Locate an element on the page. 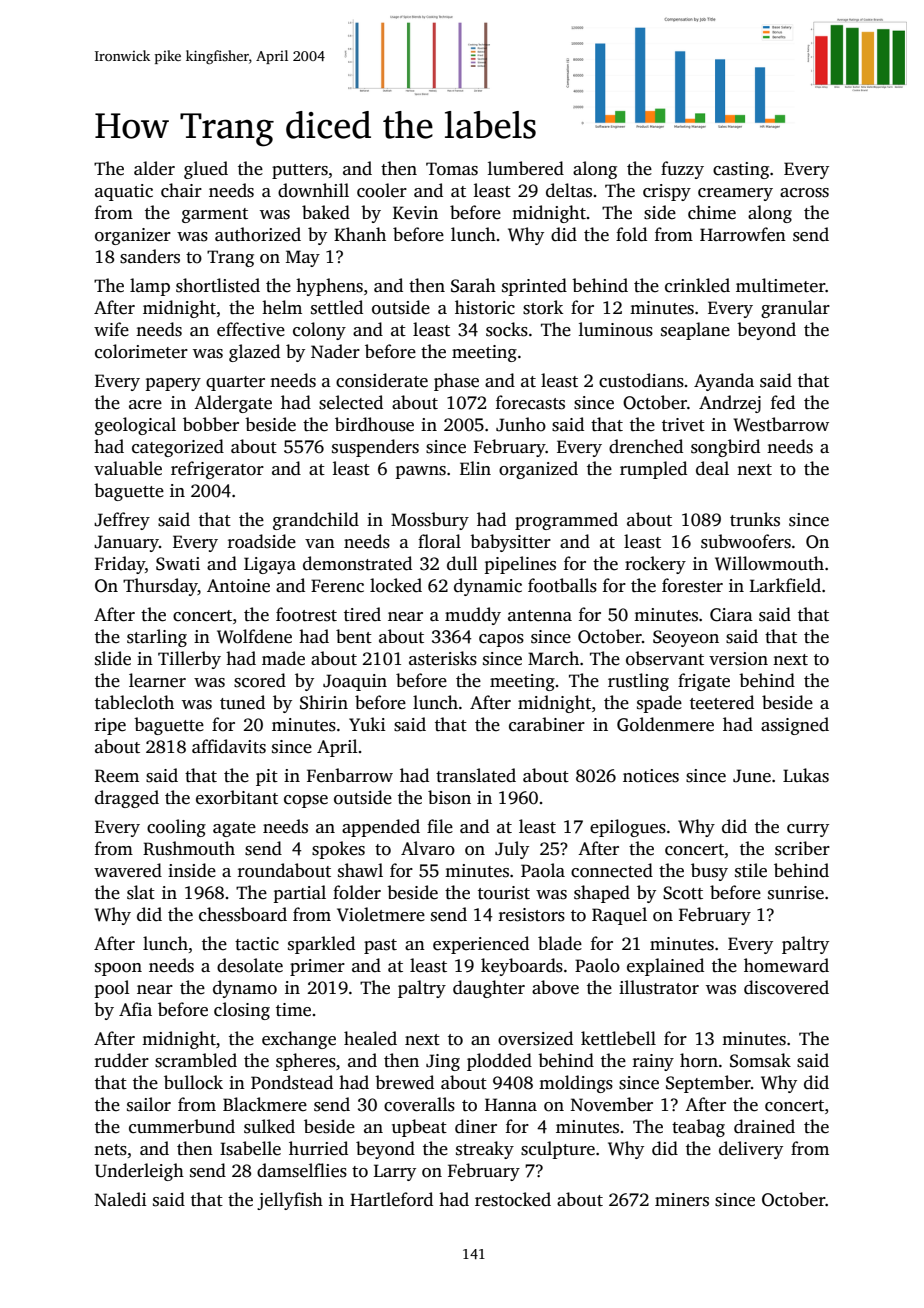 This image has height=1308, width=924. casting is located at coordinates (741, 170).
